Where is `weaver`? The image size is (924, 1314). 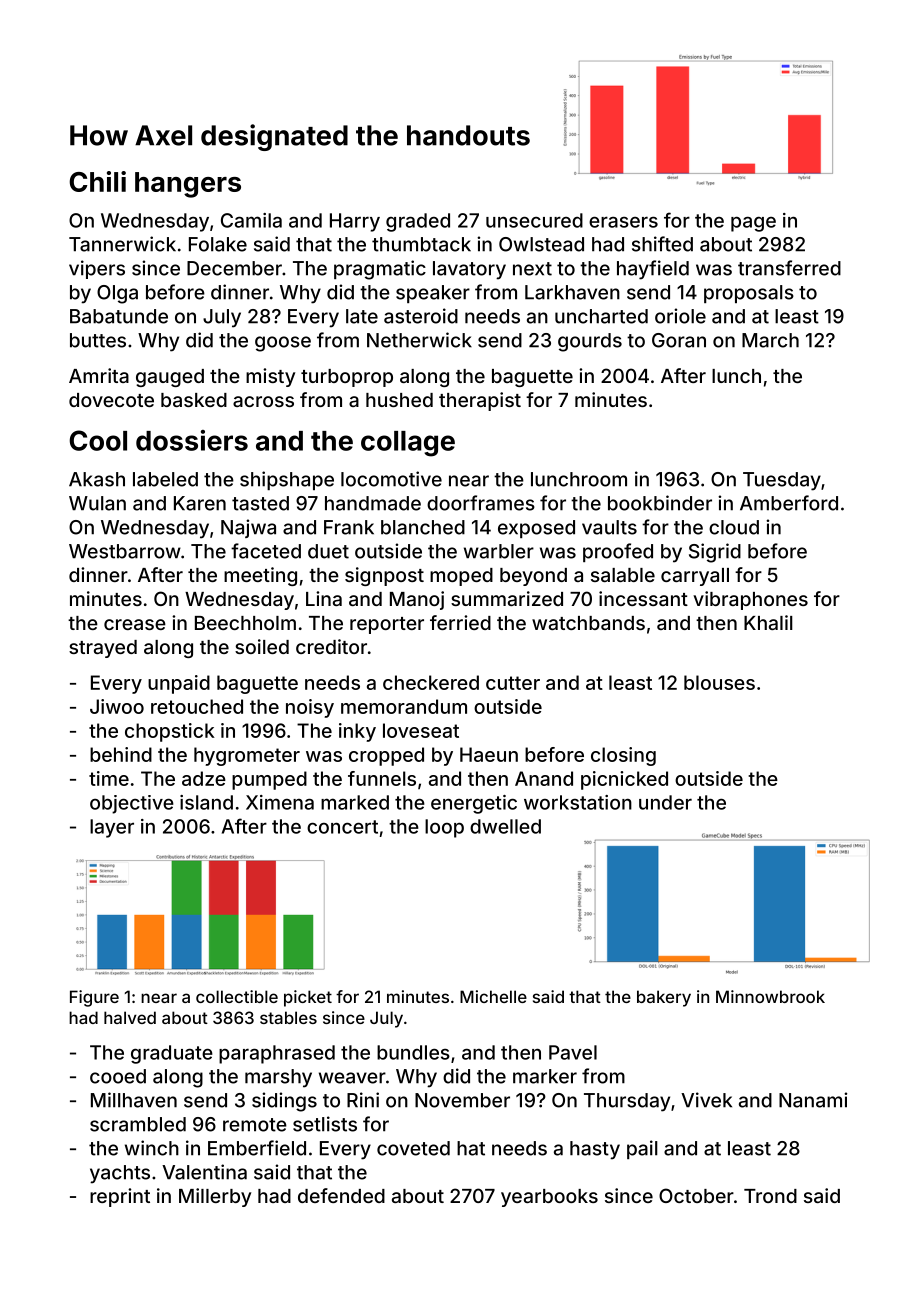
weaver is located at coordinates (352, 1078).
